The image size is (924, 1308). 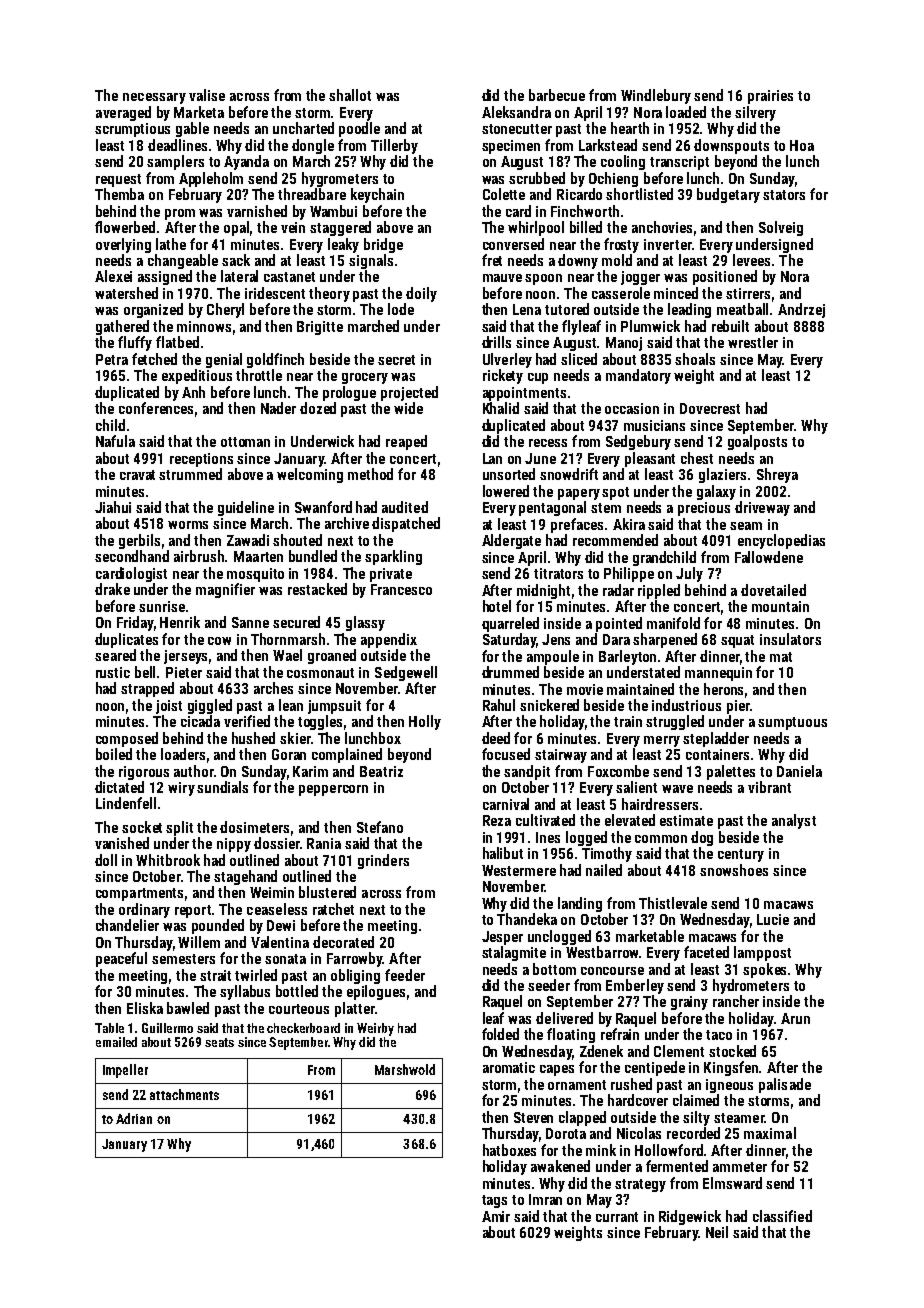 What do you see at coordinates (359, 129) in the image?
I see `poodle` at bounding box center [359, 129].
